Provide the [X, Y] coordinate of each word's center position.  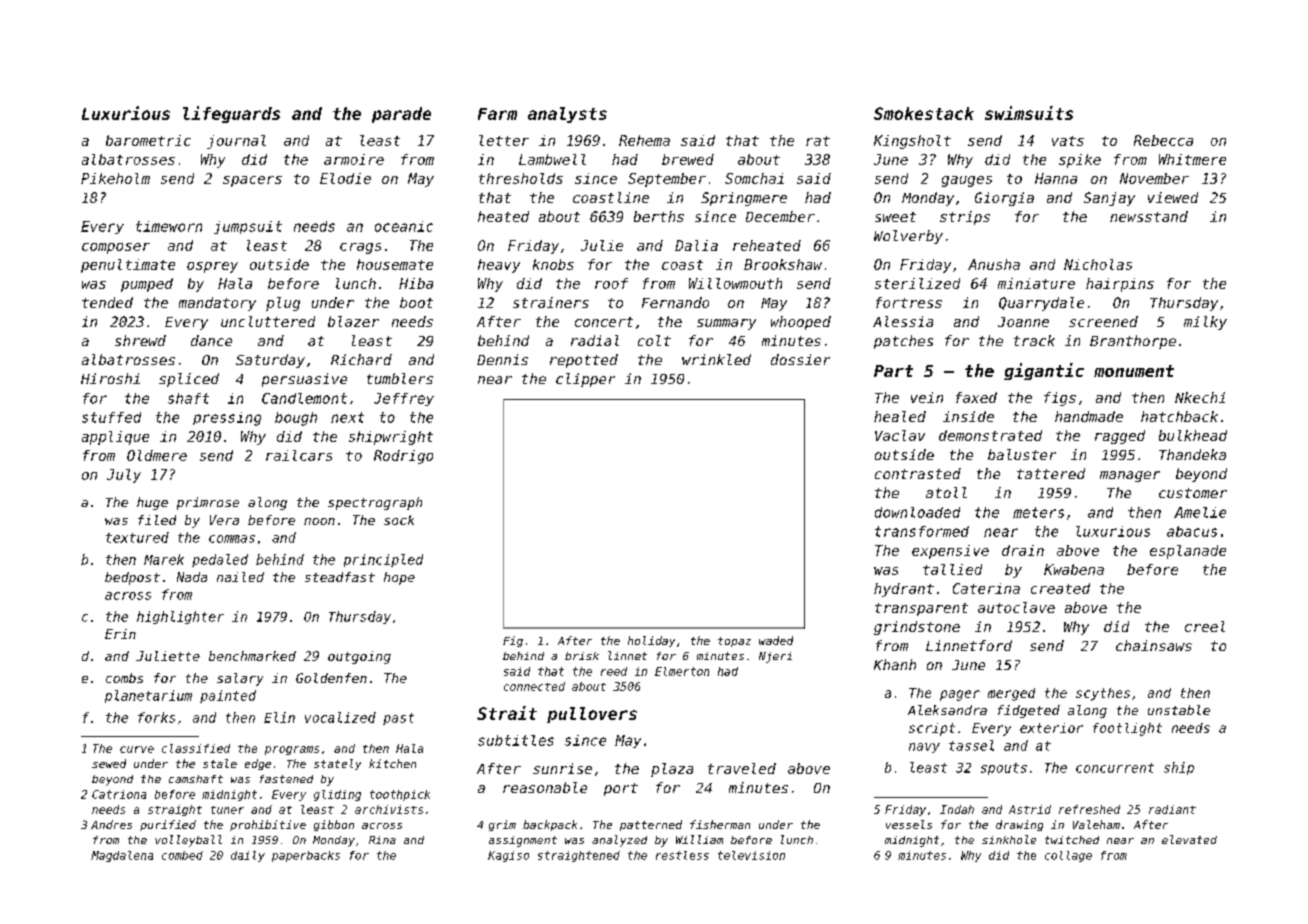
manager [1130, 476]
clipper [585, 380]
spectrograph [375, 503]
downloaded [917, 512]
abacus [1192, 531]
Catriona [119, 794]
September [667, 180]
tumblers [400, 378]
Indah [957, 809]
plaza [672, 770]
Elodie [345, 178]
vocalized [340, 717]
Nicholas [1098, 264]
